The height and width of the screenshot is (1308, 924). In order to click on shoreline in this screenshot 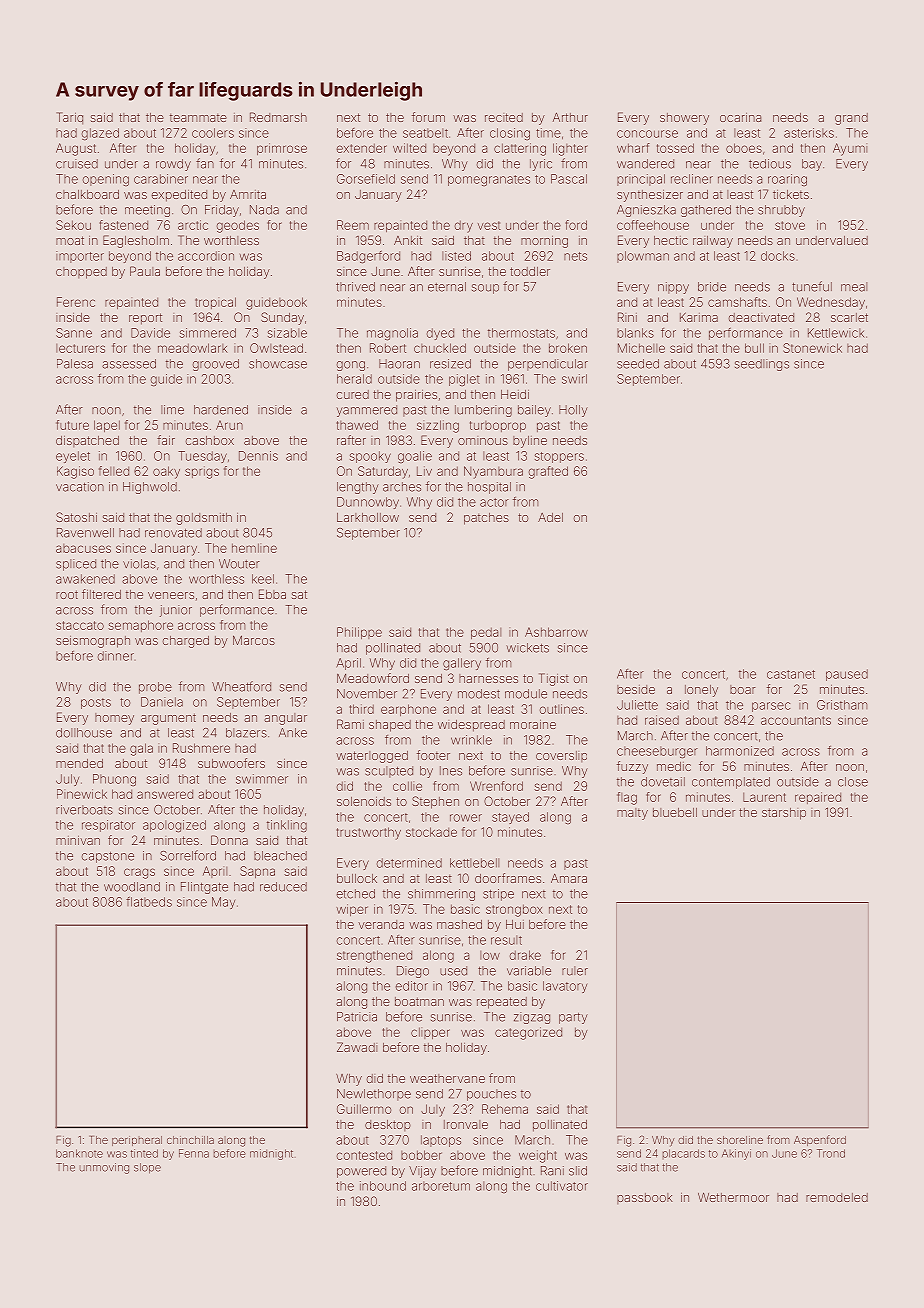, I will do `click(740, 1140)`.
